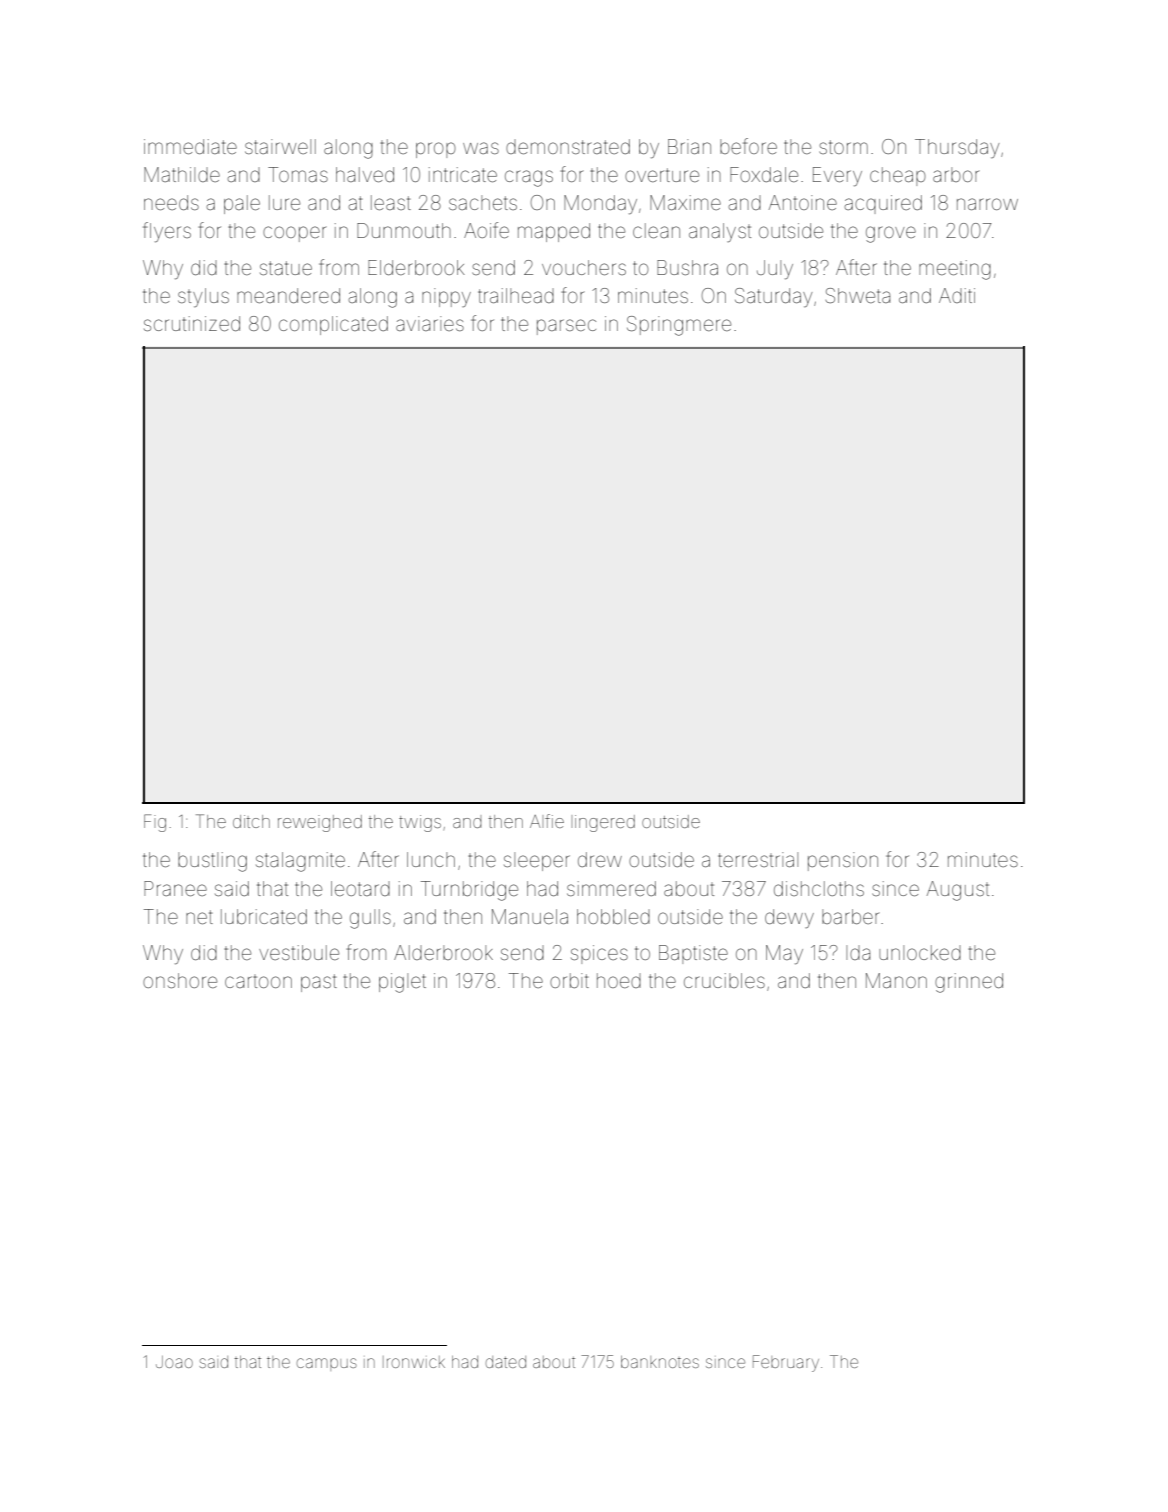 Image resolution: width=1168 pixels, height=1512 pixels. I want to click on Joao, so click(174, 1362).
